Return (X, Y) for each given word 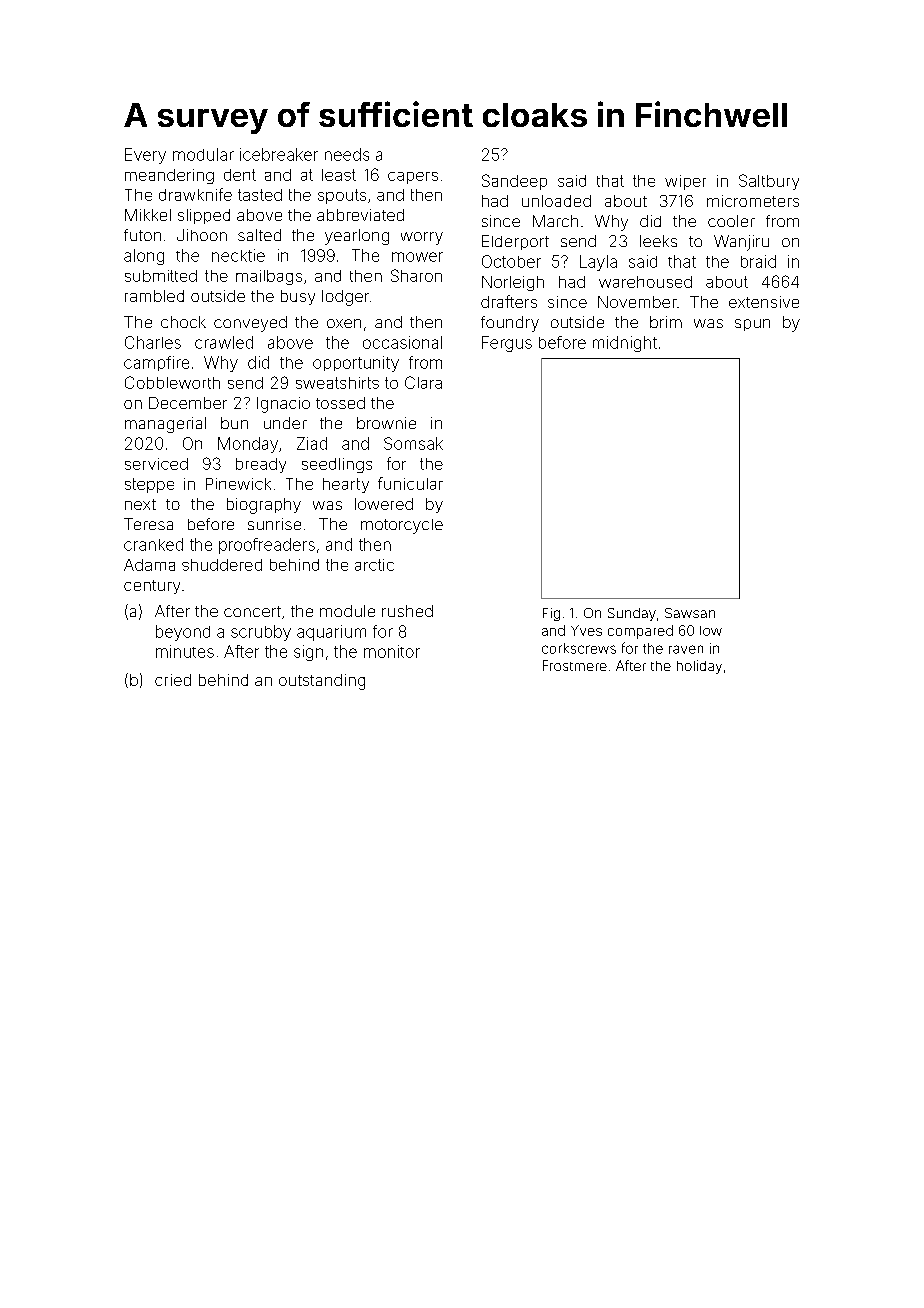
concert (252, 611)
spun (752, 325)
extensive (764, 302)
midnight (625, 344)
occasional (402, 342)
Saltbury (769, 182)
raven (686, 649)
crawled (224, 342)
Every (145, 156)
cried (173, 680)
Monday (248, 445)
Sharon (416, 275)
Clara (423, 382)
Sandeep (514, 182)
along (144, 257)
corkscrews (579, 648)
